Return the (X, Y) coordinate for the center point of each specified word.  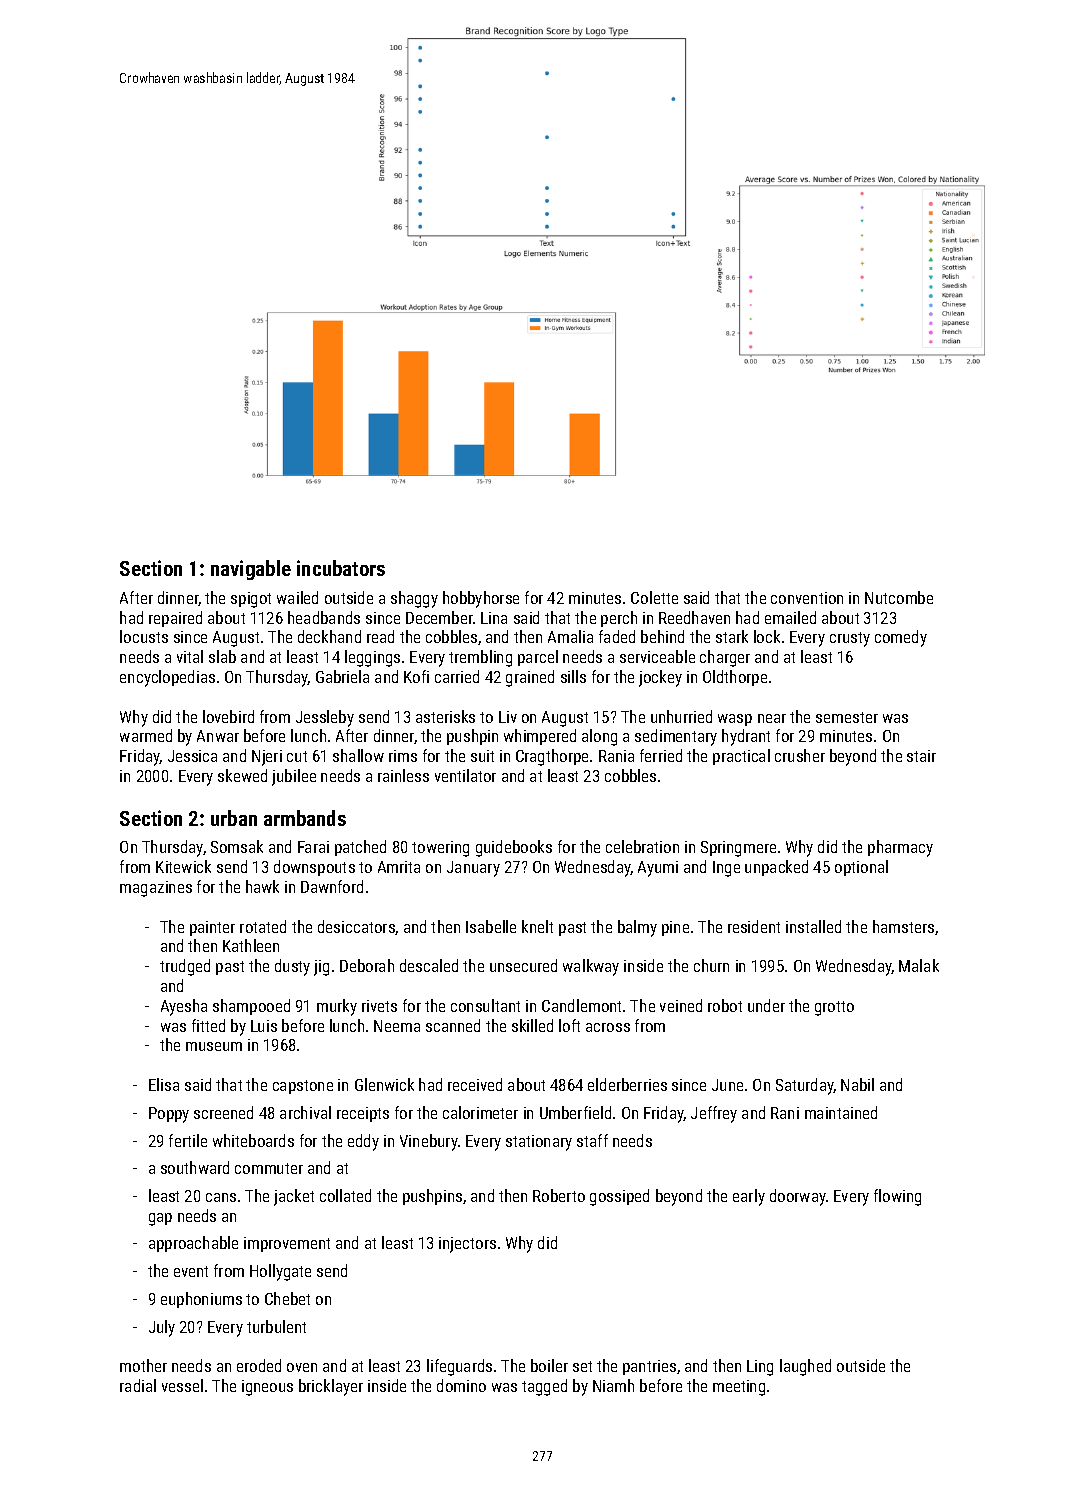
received (475, 1084)
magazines (156, 889)
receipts (363, 1114)
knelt (537, 926)
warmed (146, 735)
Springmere (738, 849)
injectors (467, 1245)
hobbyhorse (481, 599)
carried (457, 676)
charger (725, 658)
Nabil (857, 1084)
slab (222, 656)
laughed (805, 1367)
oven (302, 1367)
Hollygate (280, 1272)
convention (807, 598)
